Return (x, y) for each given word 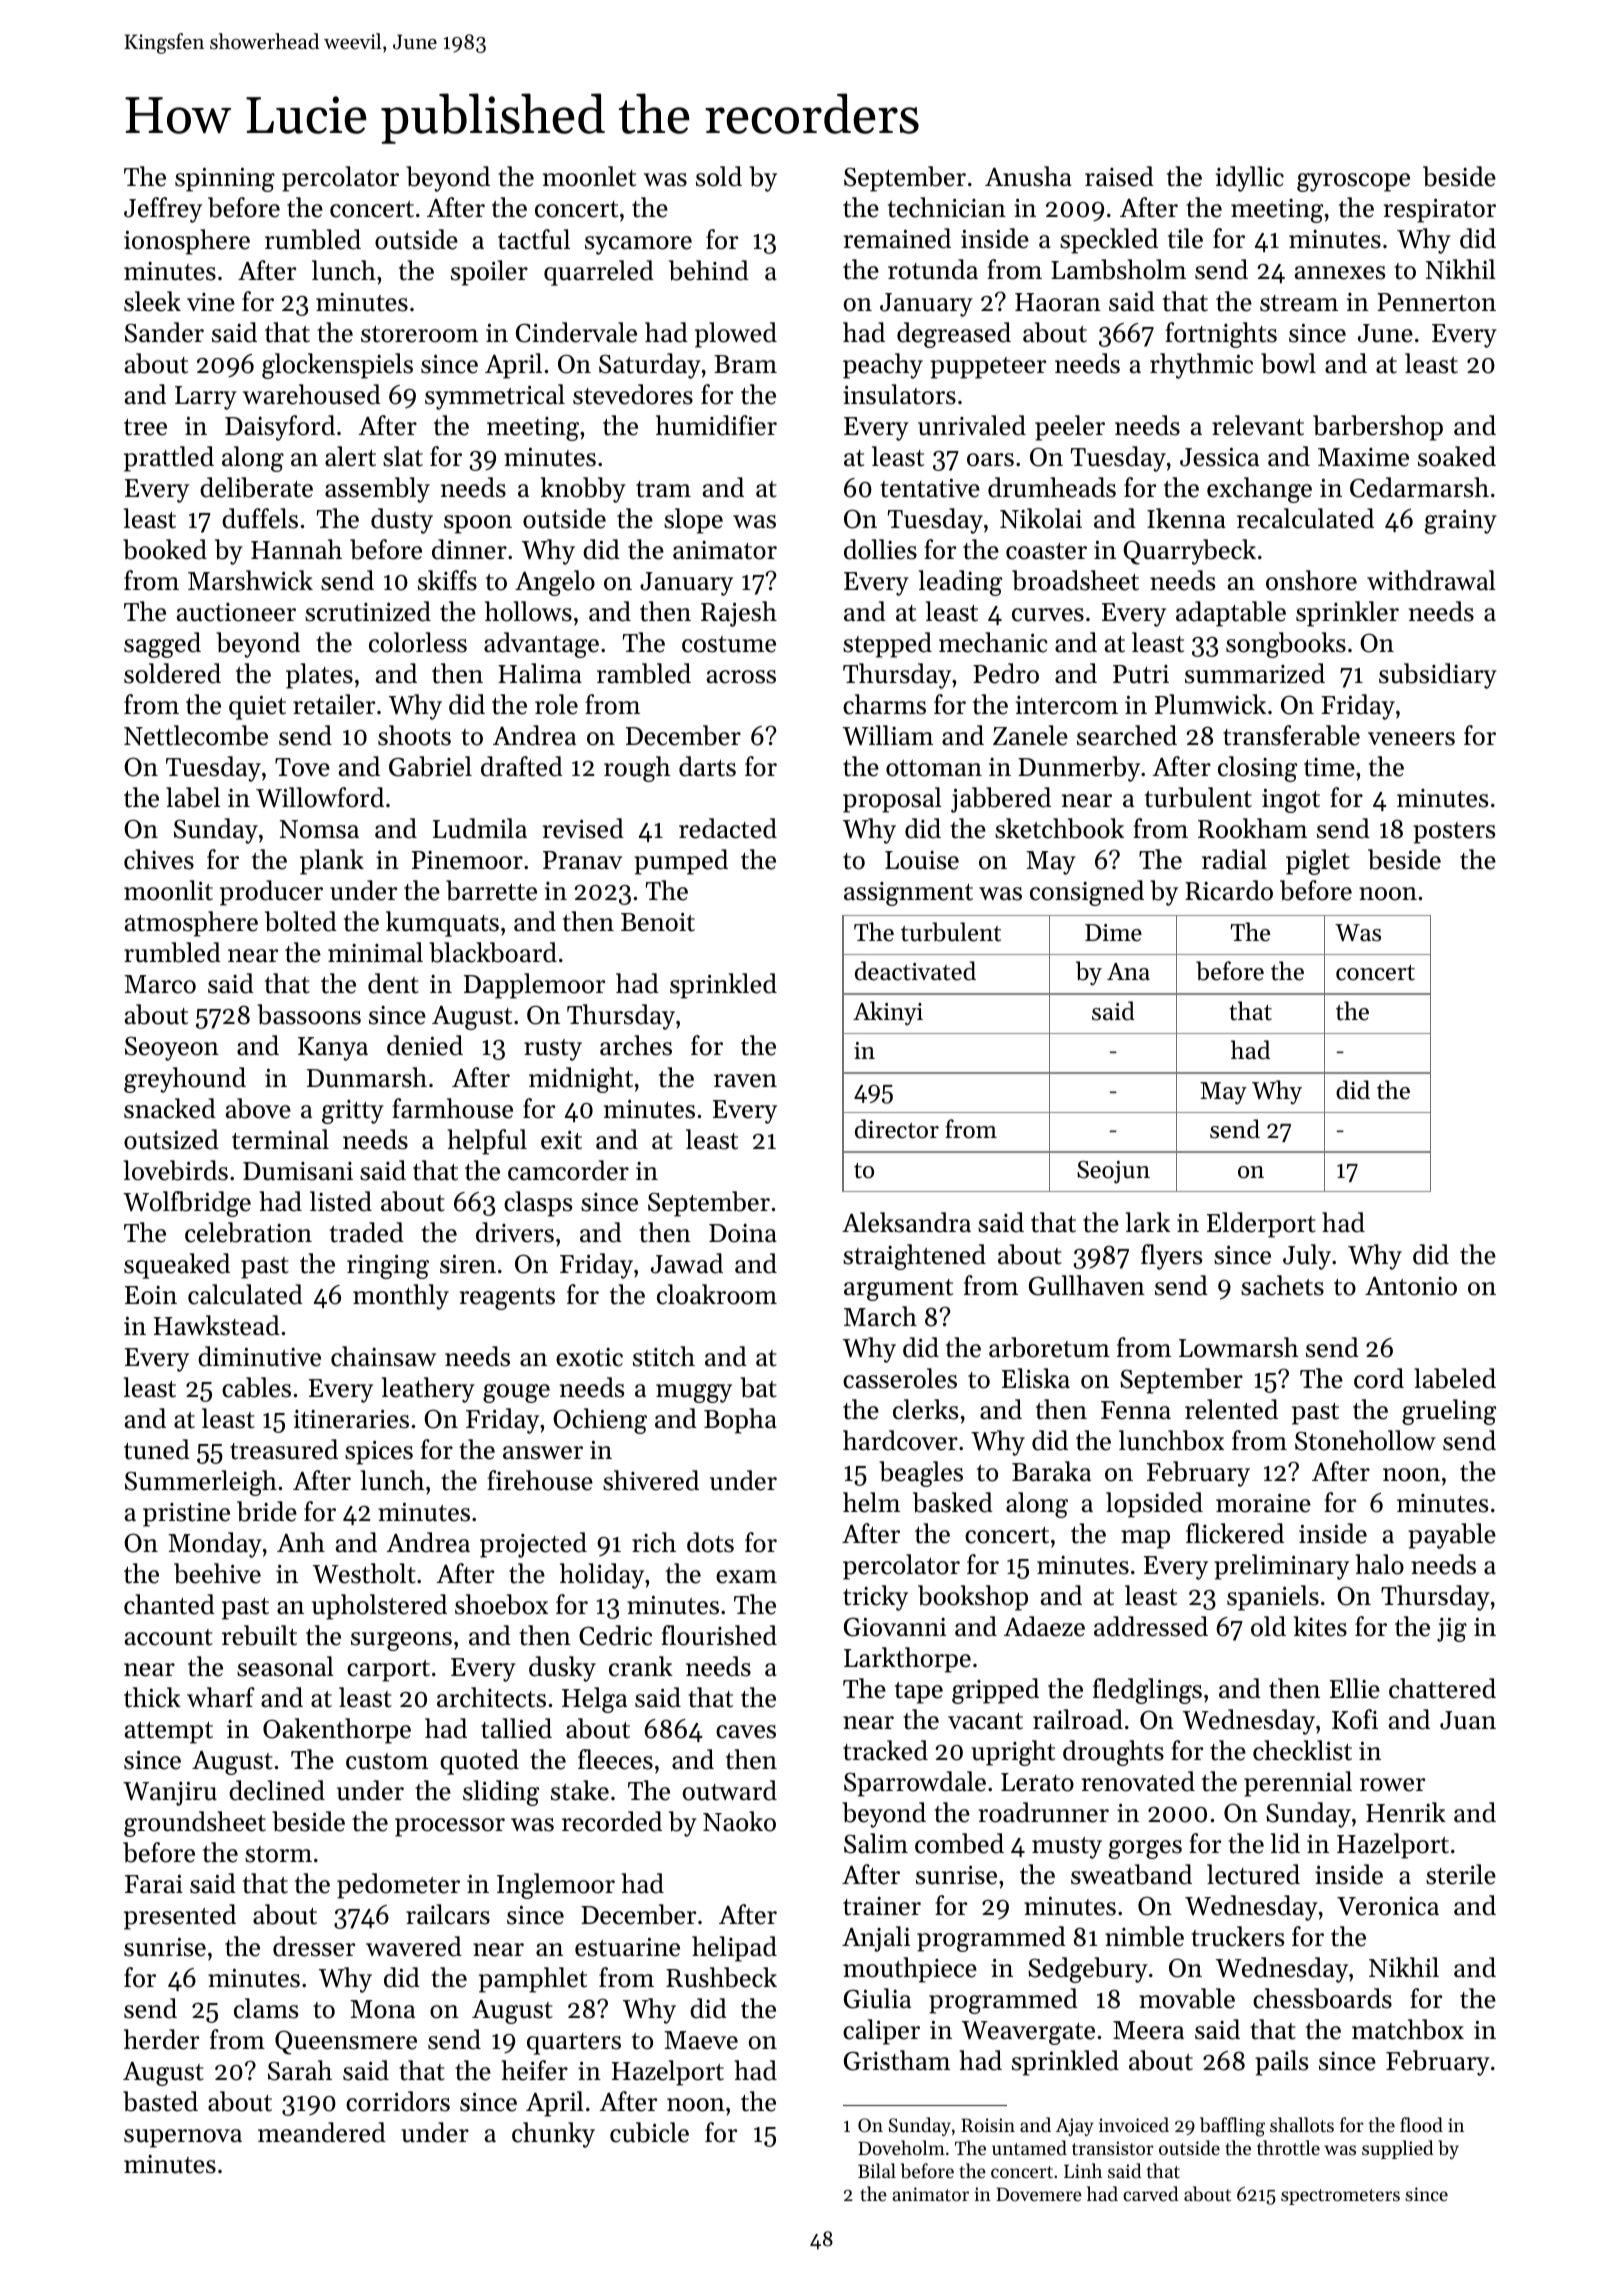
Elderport (1261, 1225)
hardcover (900, 1440)
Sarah (300, 2070)
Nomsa (319, 829)
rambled (644, 673)
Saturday (650, 366)
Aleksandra (906, 1222)
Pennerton (1436, 302)
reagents (507, 1299)
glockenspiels (337, 366)
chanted (169, 1604)
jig (1452, 1629)
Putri (1141, 674)
